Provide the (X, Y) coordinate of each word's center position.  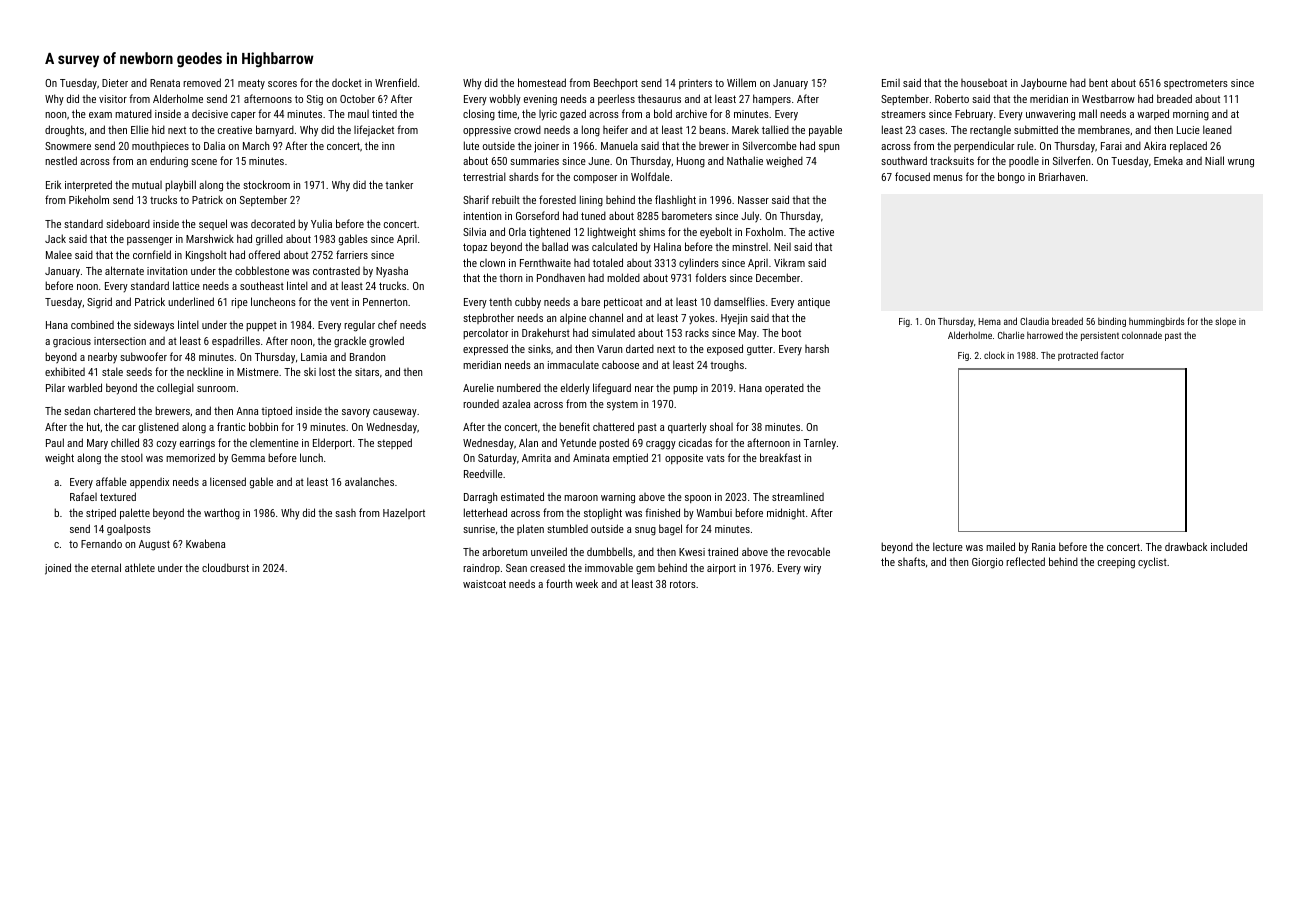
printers (695, 84)
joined (58, 569)
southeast (262, 285)
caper (243, 116)
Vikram (789, 263)
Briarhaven (1062, 176)
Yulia (321, 223)
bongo (1011, 178)
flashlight (675, 201)
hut (93, 426)
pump (685, 390)
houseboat (984, 83)
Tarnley (820, 444)
